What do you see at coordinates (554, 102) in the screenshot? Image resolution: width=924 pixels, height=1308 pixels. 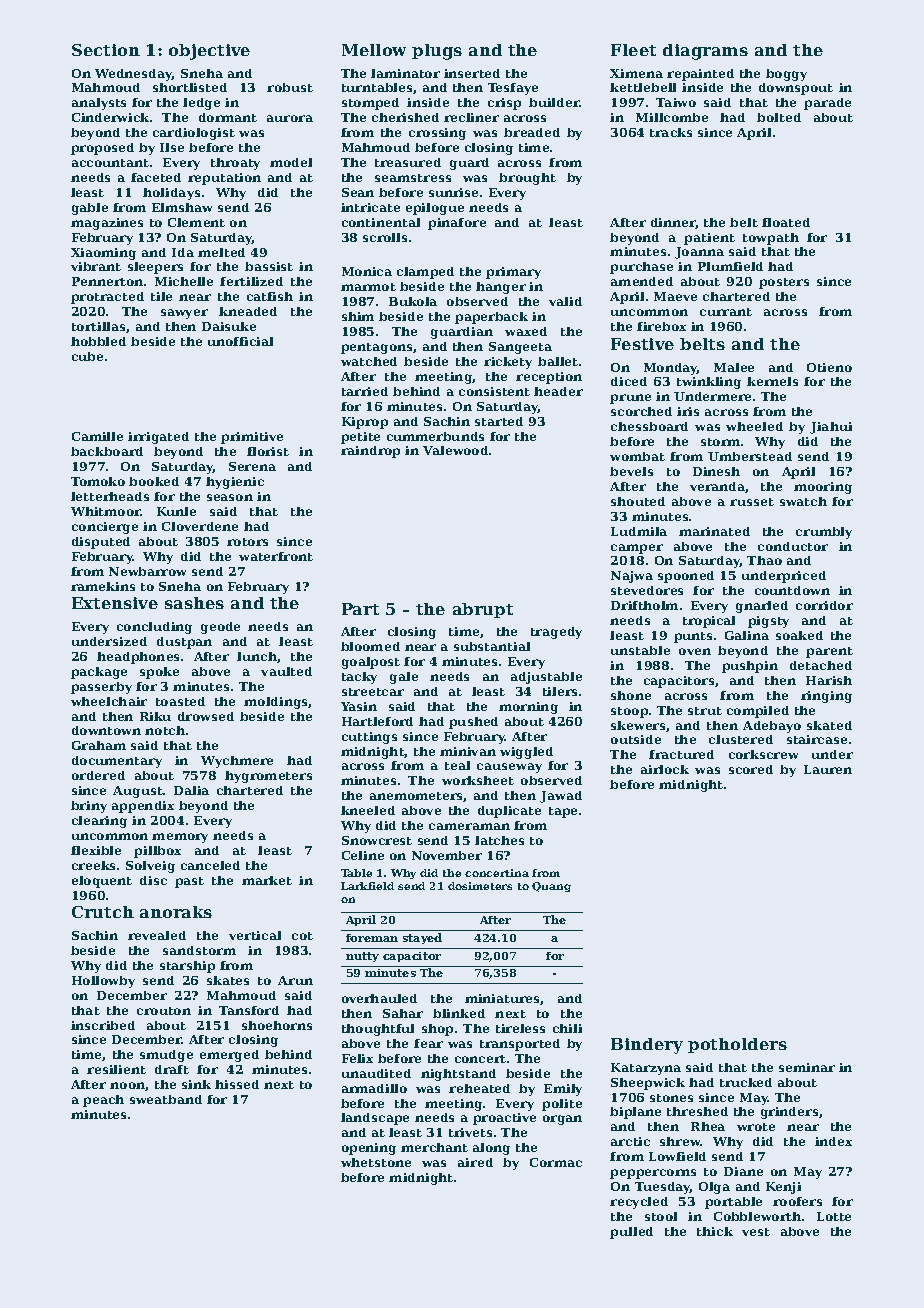 I see `builder` at bounding box center [554, 102].
